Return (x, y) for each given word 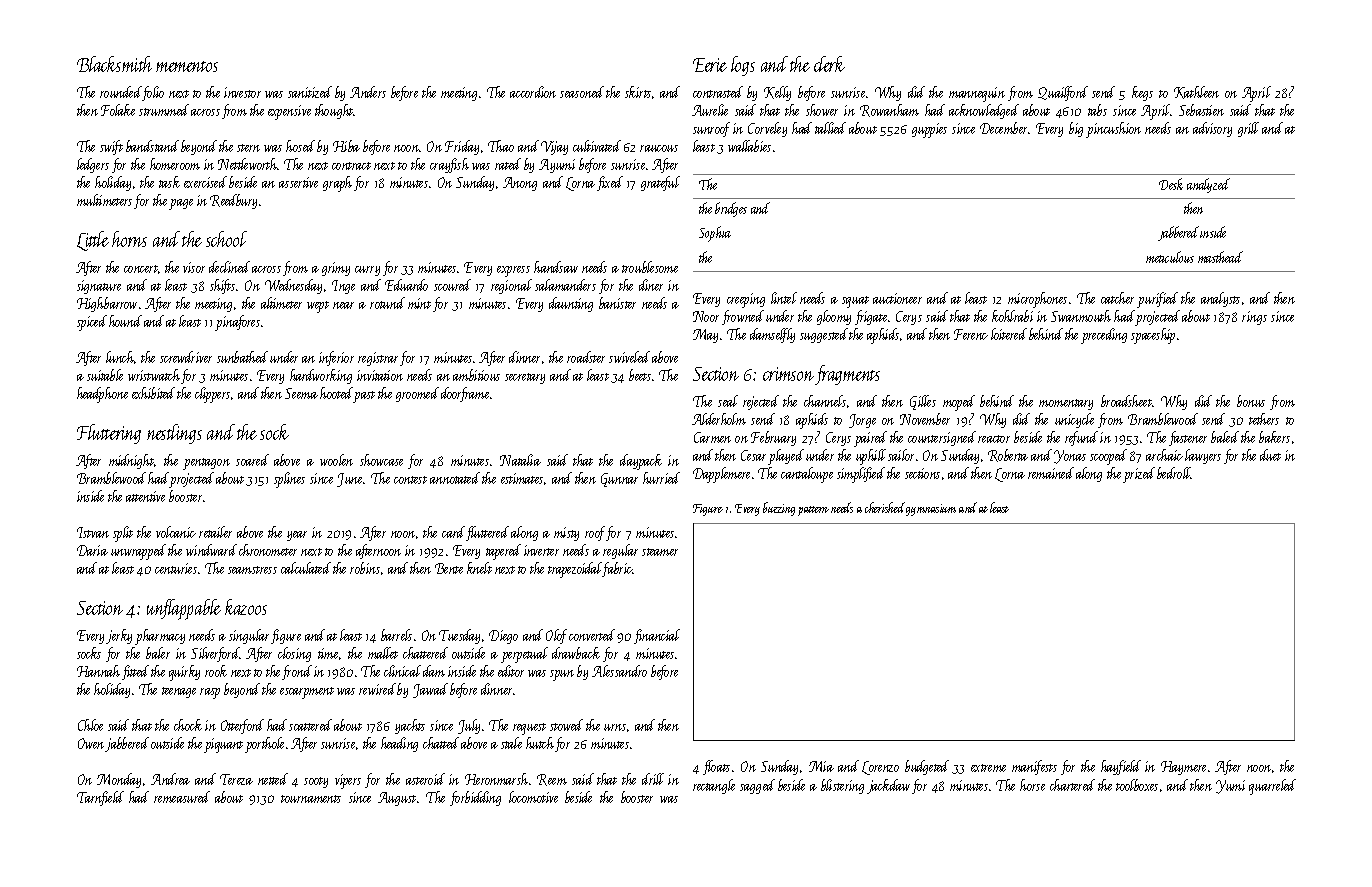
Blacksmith (114, 64)
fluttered (487, 533)
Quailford (1063, 93)
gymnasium (931, 510)
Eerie (710, 65)
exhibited (153, 393)
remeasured (182, 797)
